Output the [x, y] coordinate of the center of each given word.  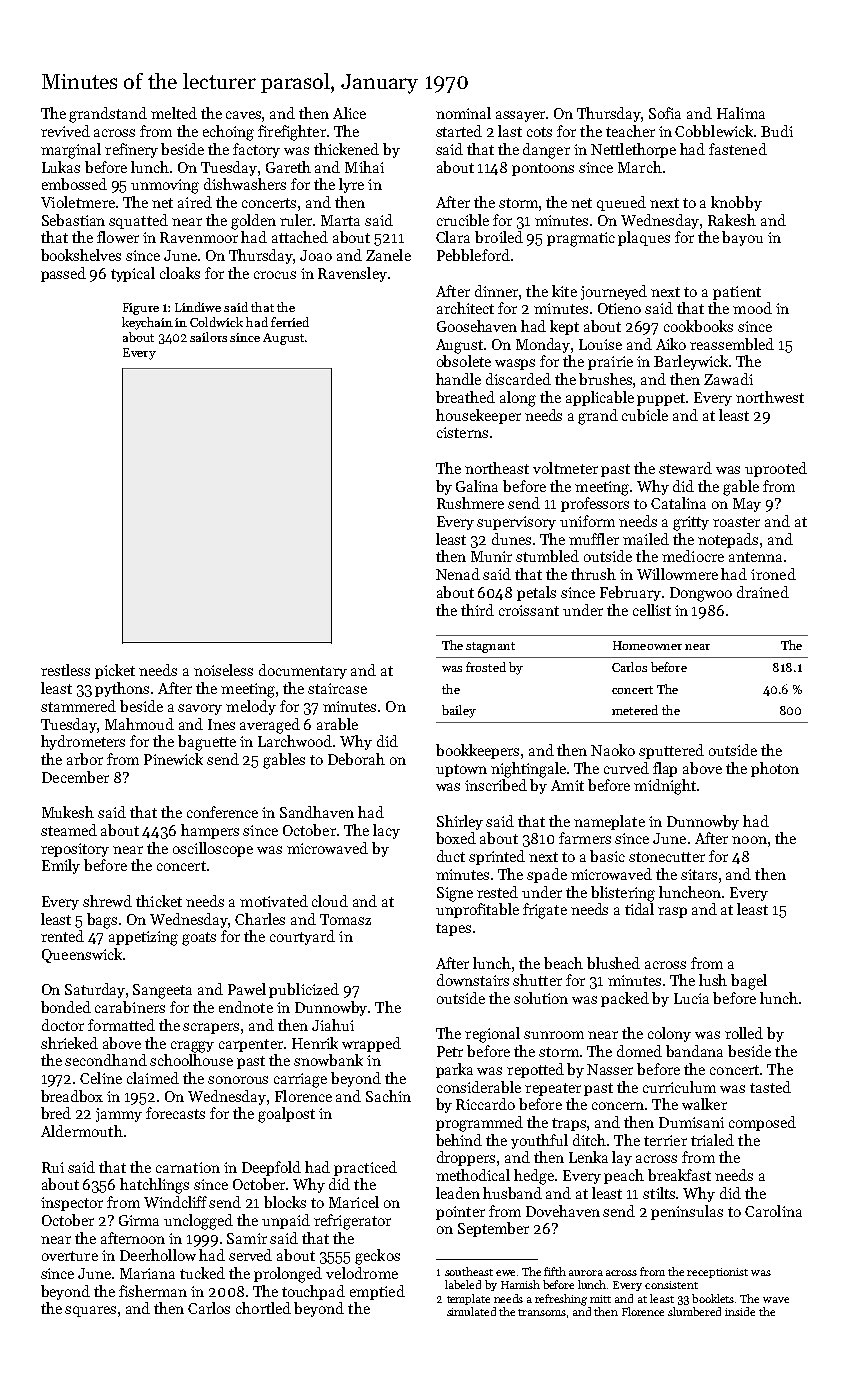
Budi [777, 131]
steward [685, 468]
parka [454, 1070]
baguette [207, 743]
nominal [463, 113]
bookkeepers [477, 751]
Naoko [613, 750]
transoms [542, 1312]
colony [669, 1034]
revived [65, 131]
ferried [290, 322]
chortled [263, 1308]
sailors [208, 337]
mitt [600, 1299]
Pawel [247, 989]
